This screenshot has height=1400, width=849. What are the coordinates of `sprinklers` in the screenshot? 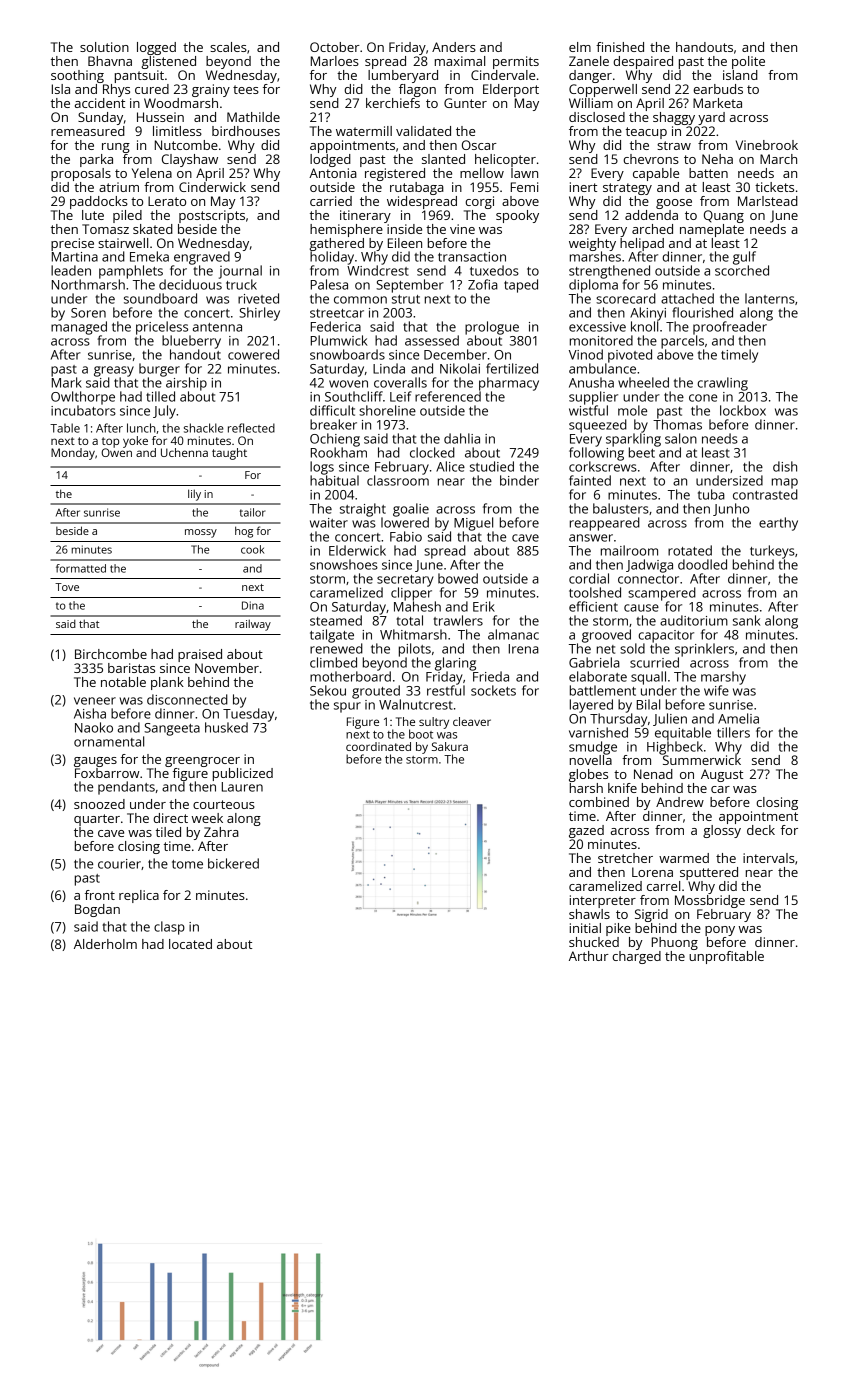 It's located at (704, 650).
